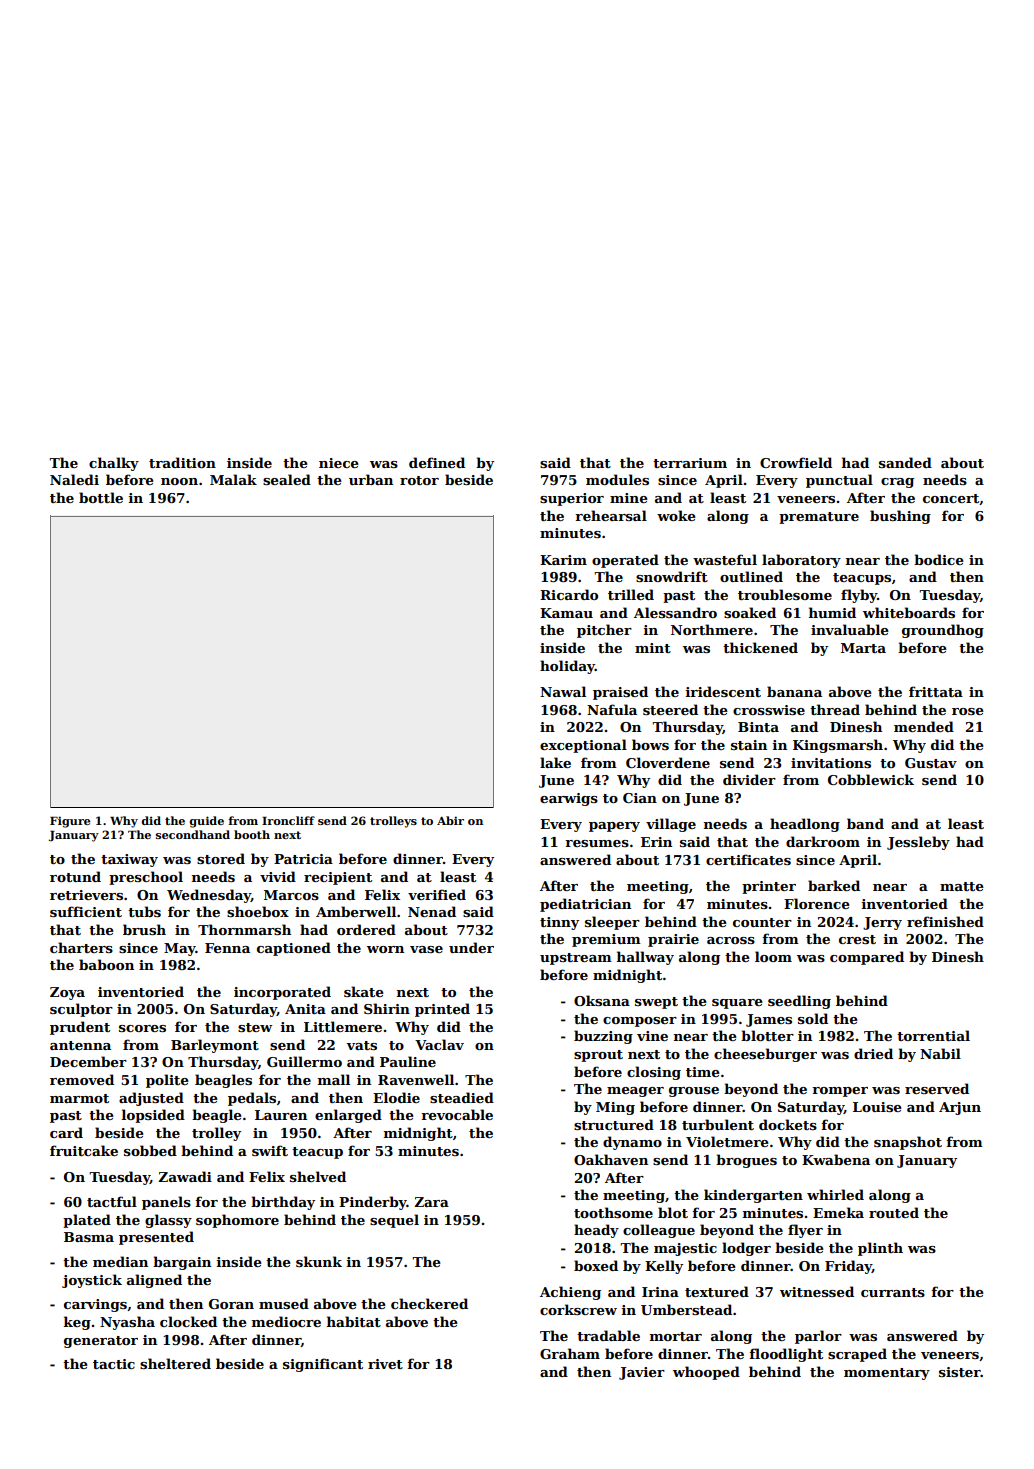 Image resolution: width=1034 pixels, height=1469 pixels. What do you see at coordinates (788, 1124) in the screenshot?
I see `dockets` at bounding box center [788, 1124].
